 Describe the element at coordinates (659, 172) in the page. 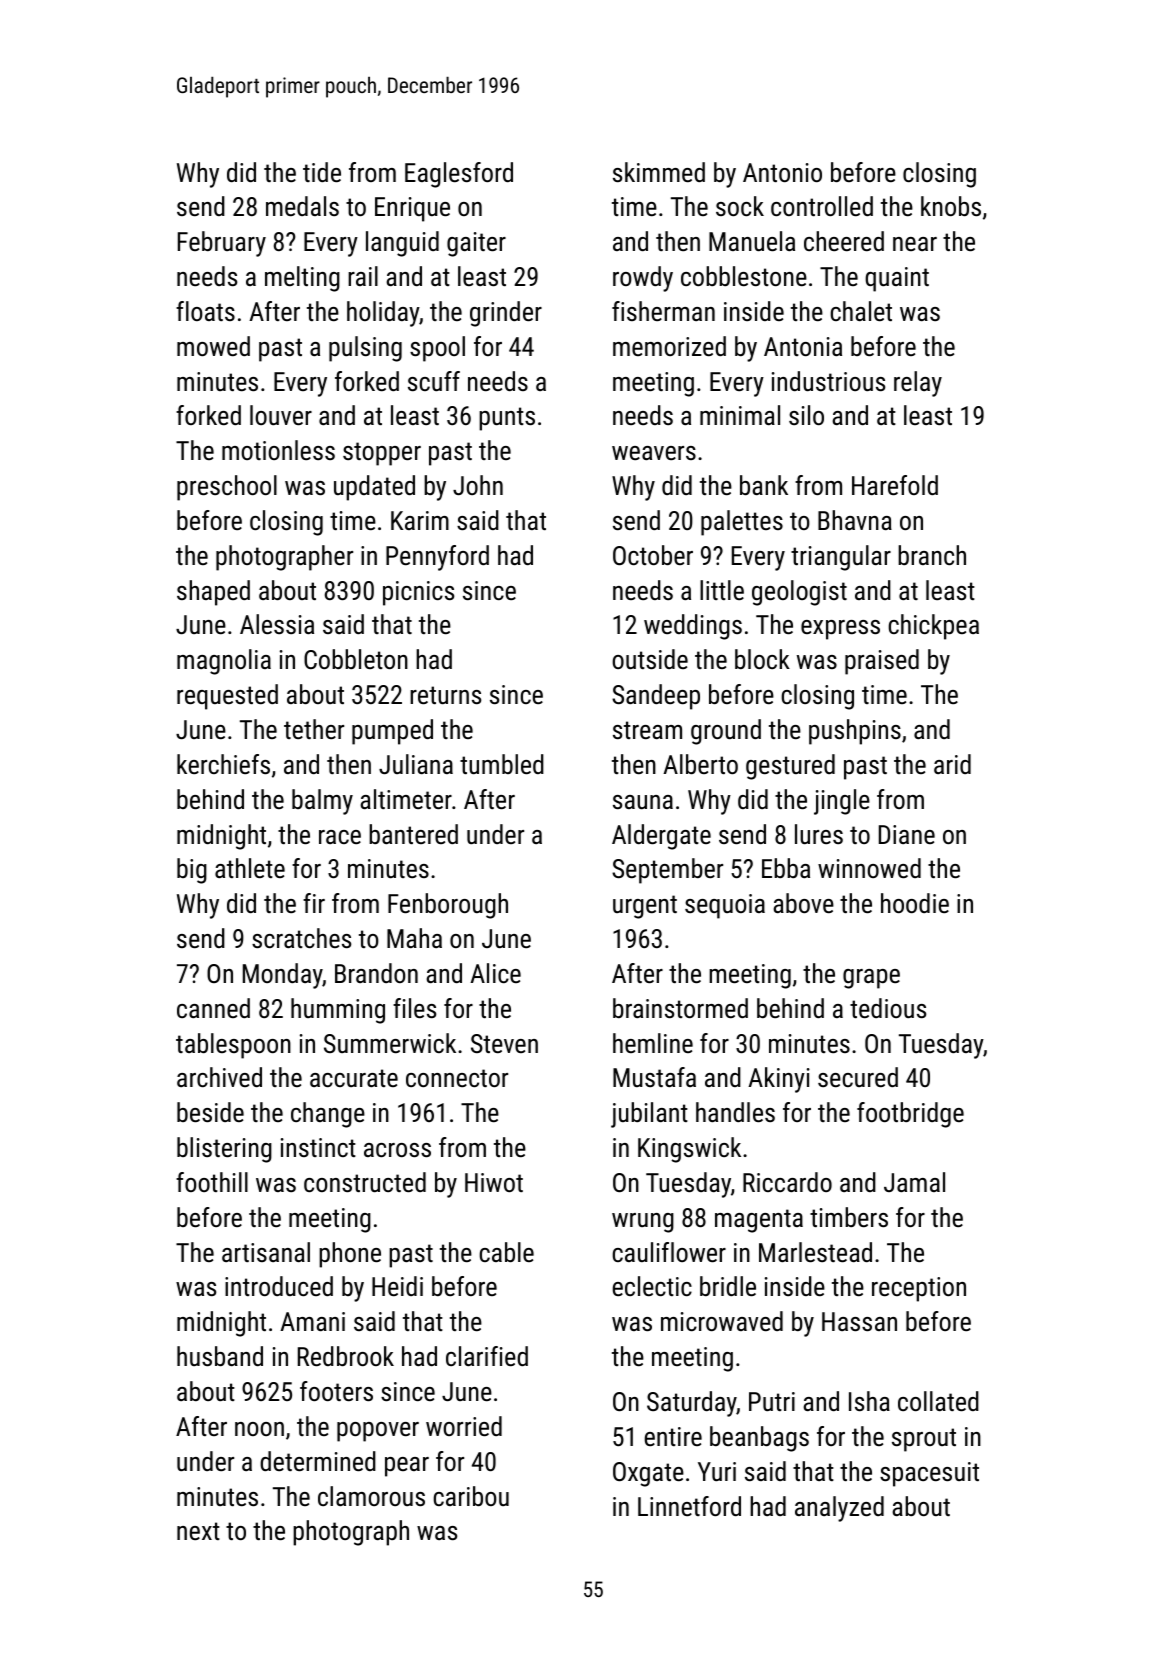

I see `skimmed` at that location.
